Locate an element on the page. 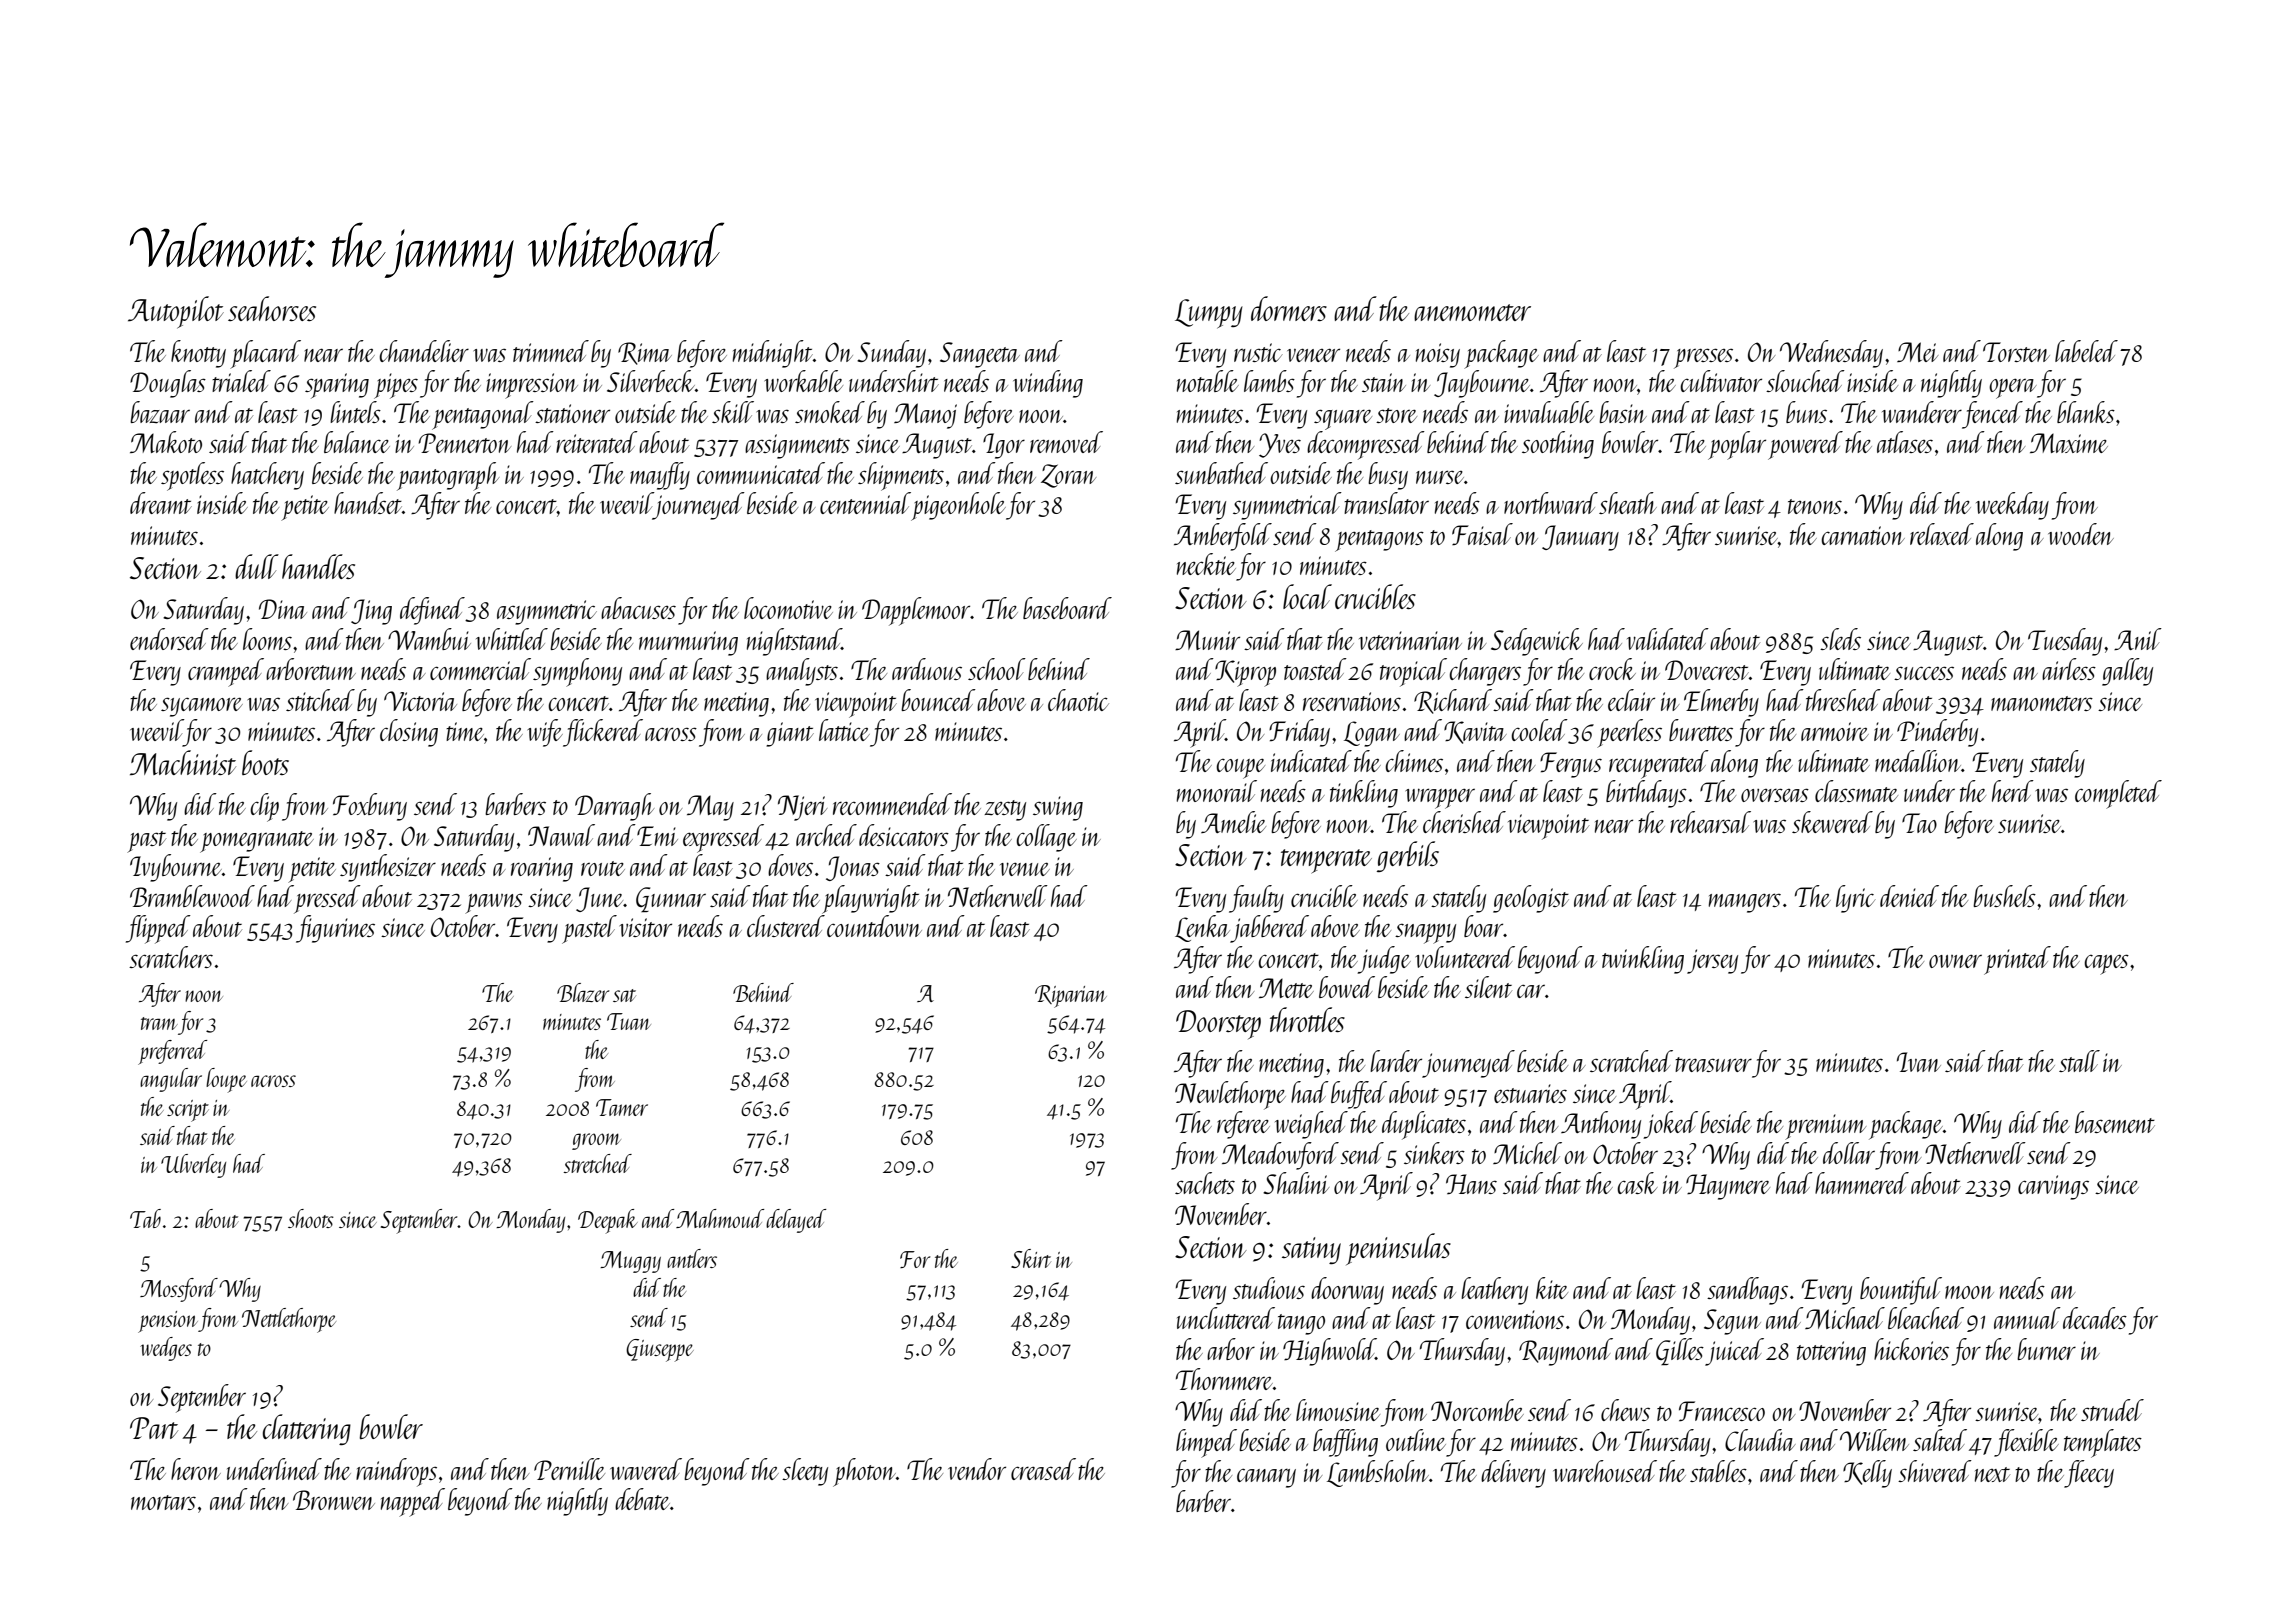 The width and height of the document is (2292, 1620). bushels is located at coordinates (2004, 896).
